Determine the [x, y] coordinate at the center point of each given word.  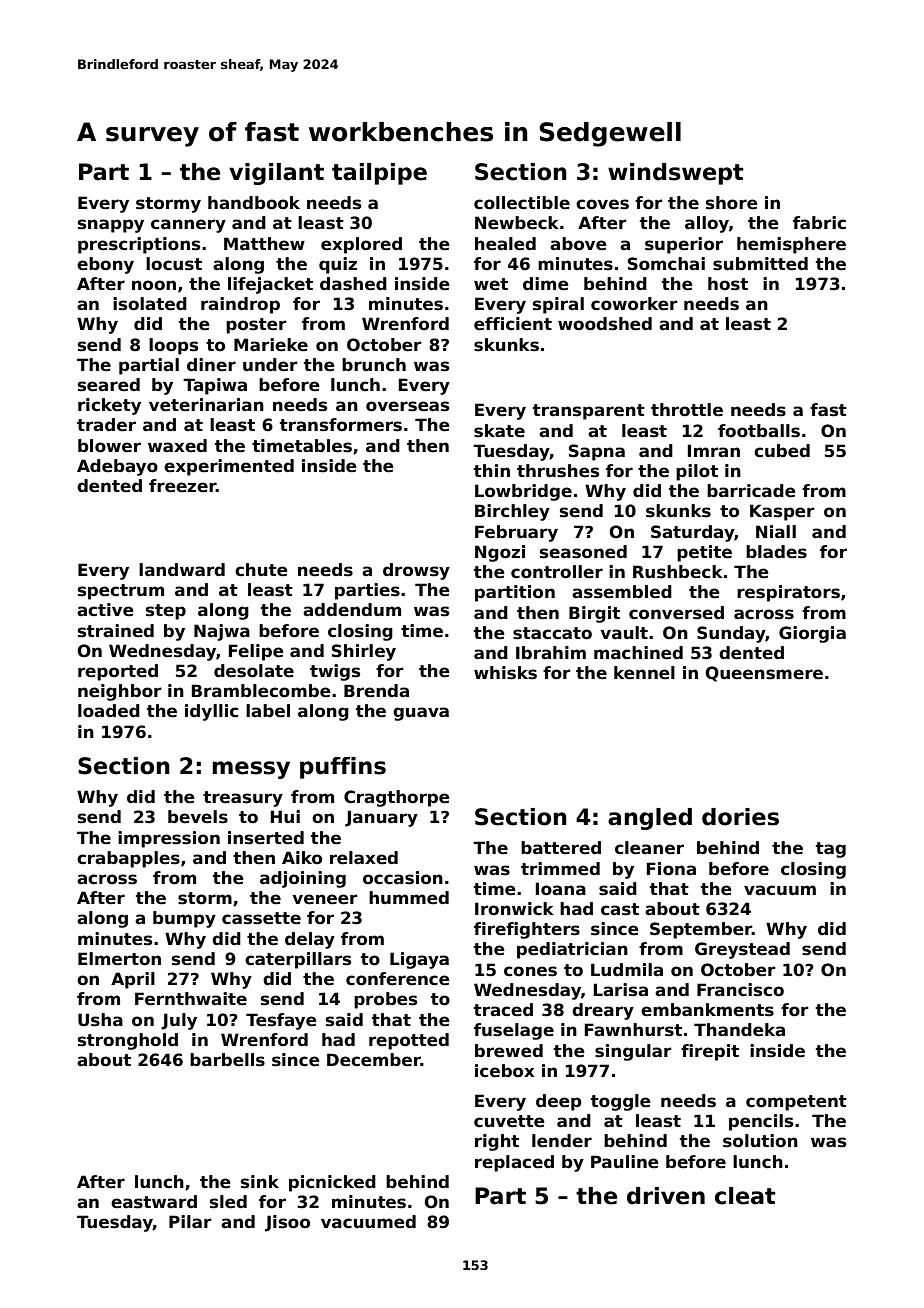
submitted [760, 264]
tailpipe [379, 174]
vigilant [276, 174]
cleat [745, 1196]
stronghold [128, 1041]
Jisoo [287, 1223]
